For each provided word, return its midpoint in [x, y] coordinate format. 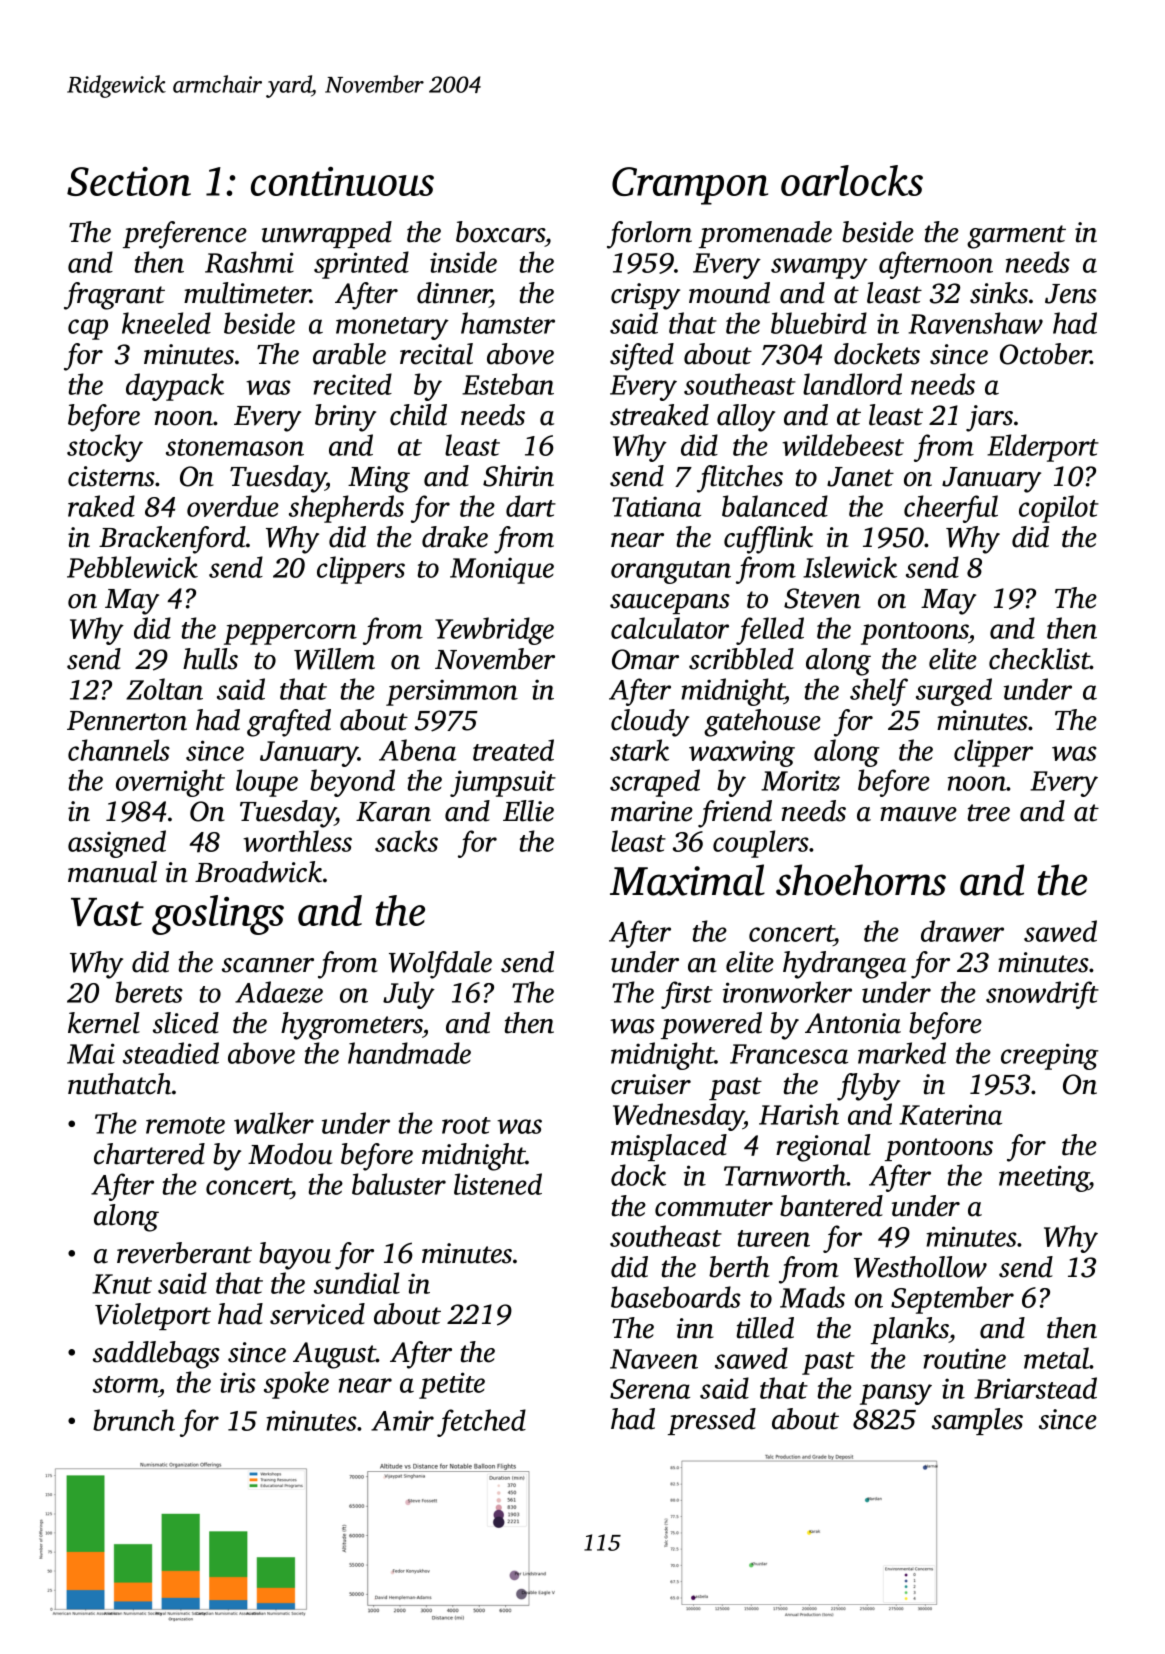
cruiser [651, 1084]
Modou [290, 1154]
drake [455, 537]
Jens [1071, 294]
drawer [962, 931]
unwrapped [327, 234]
